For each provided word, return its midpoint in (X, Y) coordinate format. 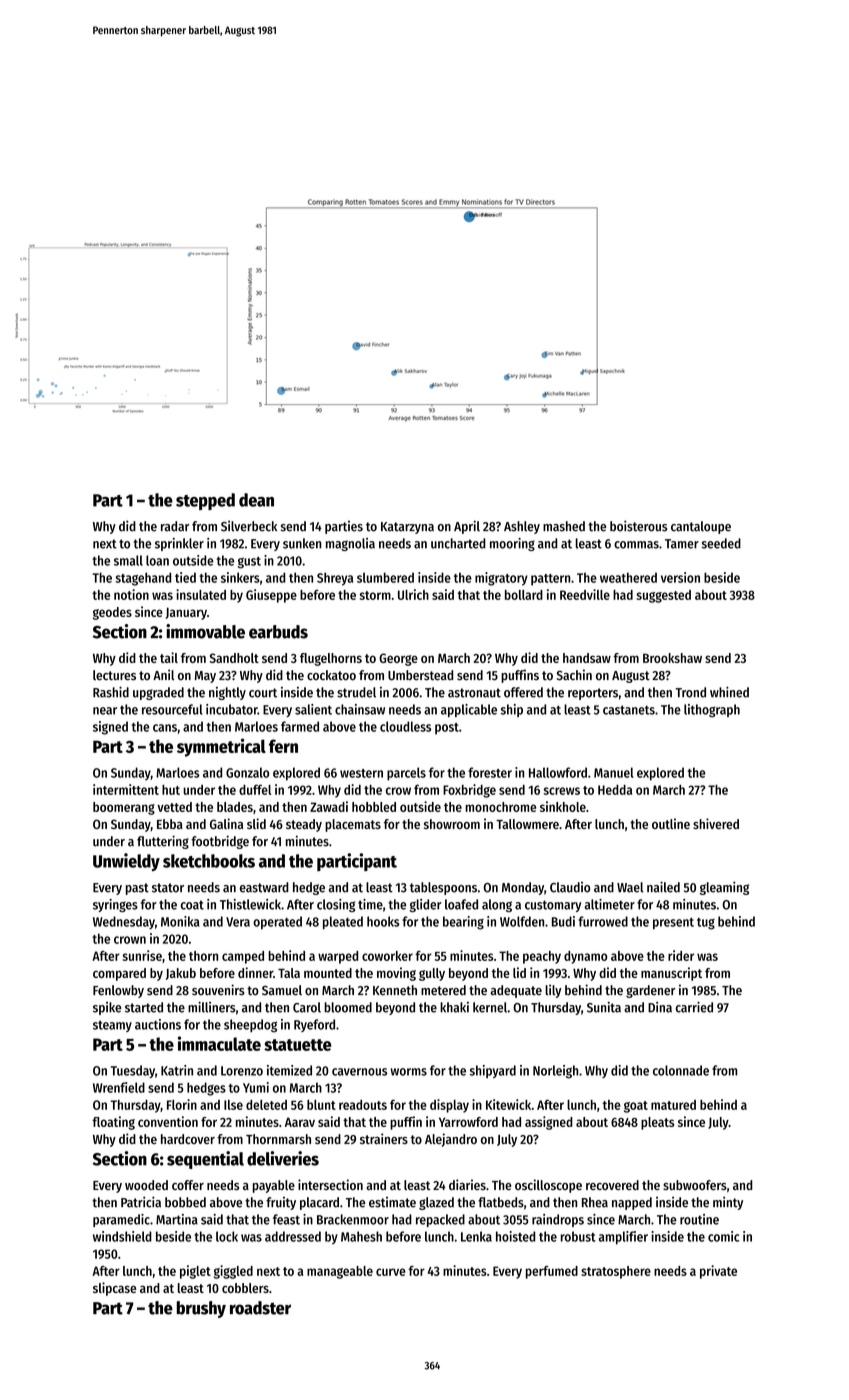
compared (119, 974)
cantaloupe (701, 527)
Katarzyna (407, 528)
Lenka (476, 1236)
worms (409, 1072)
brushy (201, 1309)
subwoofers (695, 1185)
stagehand (143, 579)
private (718, 1272)
